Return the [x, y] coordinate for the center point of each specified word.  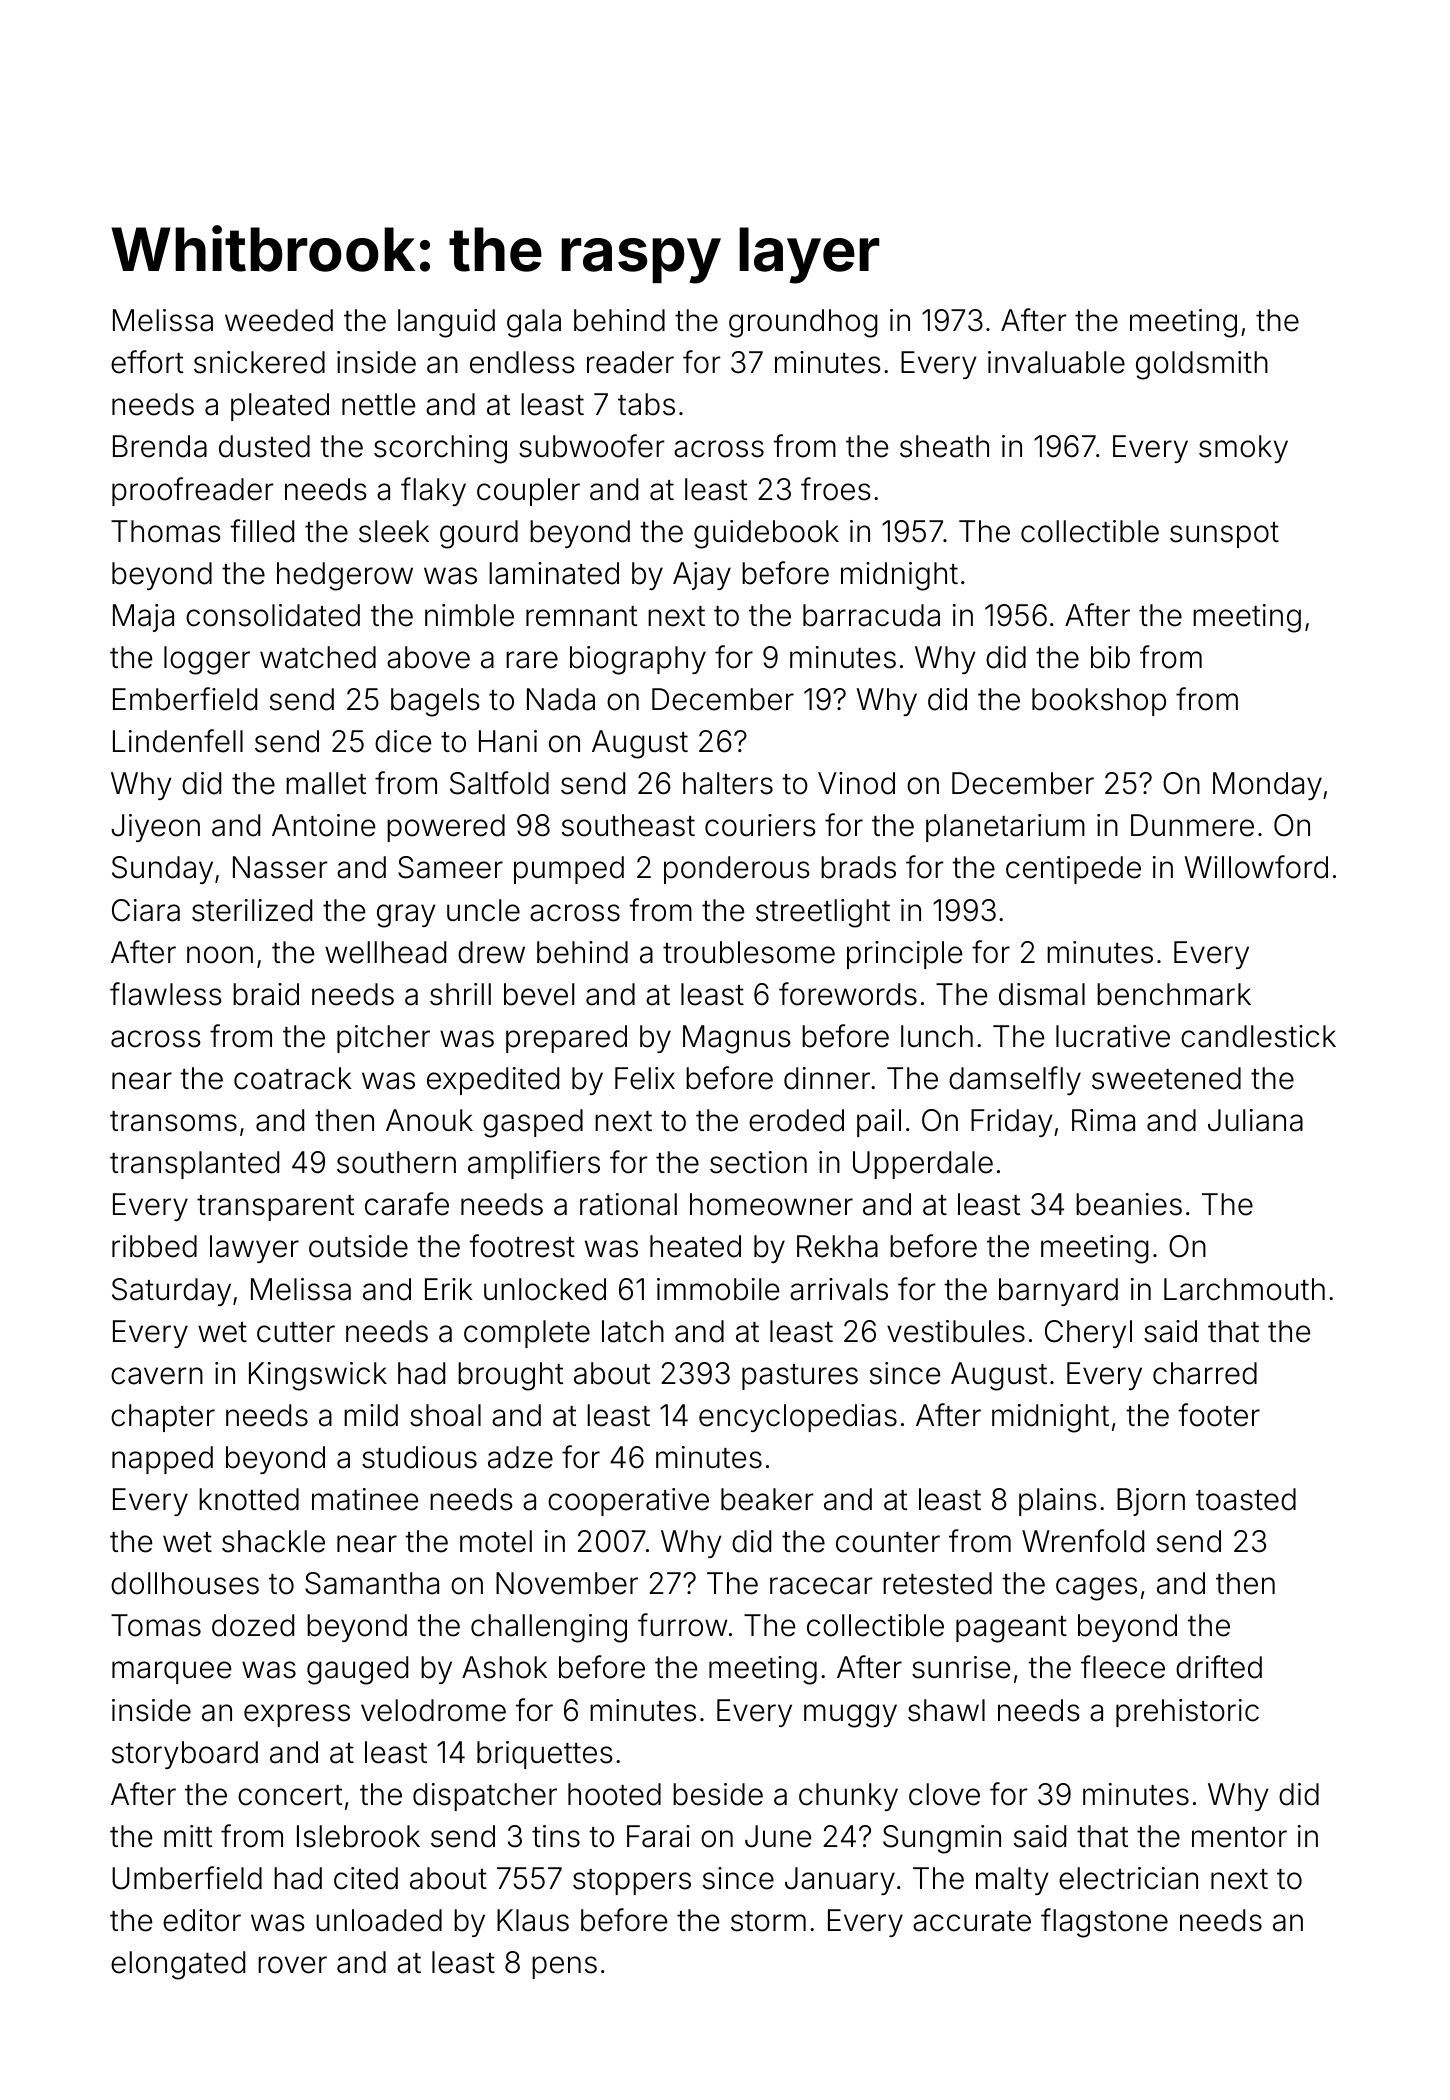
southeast [628, 825]
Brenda [160, 446]
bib [1110, 657]
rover [292, 1965]
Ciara [146, 910]
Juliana [1255, 1120]
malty [1012, 1881]
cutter [296, 1332]
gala [534, 323]
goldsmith [1202, 365]
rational [628, 1204]
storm [768, 1921]
